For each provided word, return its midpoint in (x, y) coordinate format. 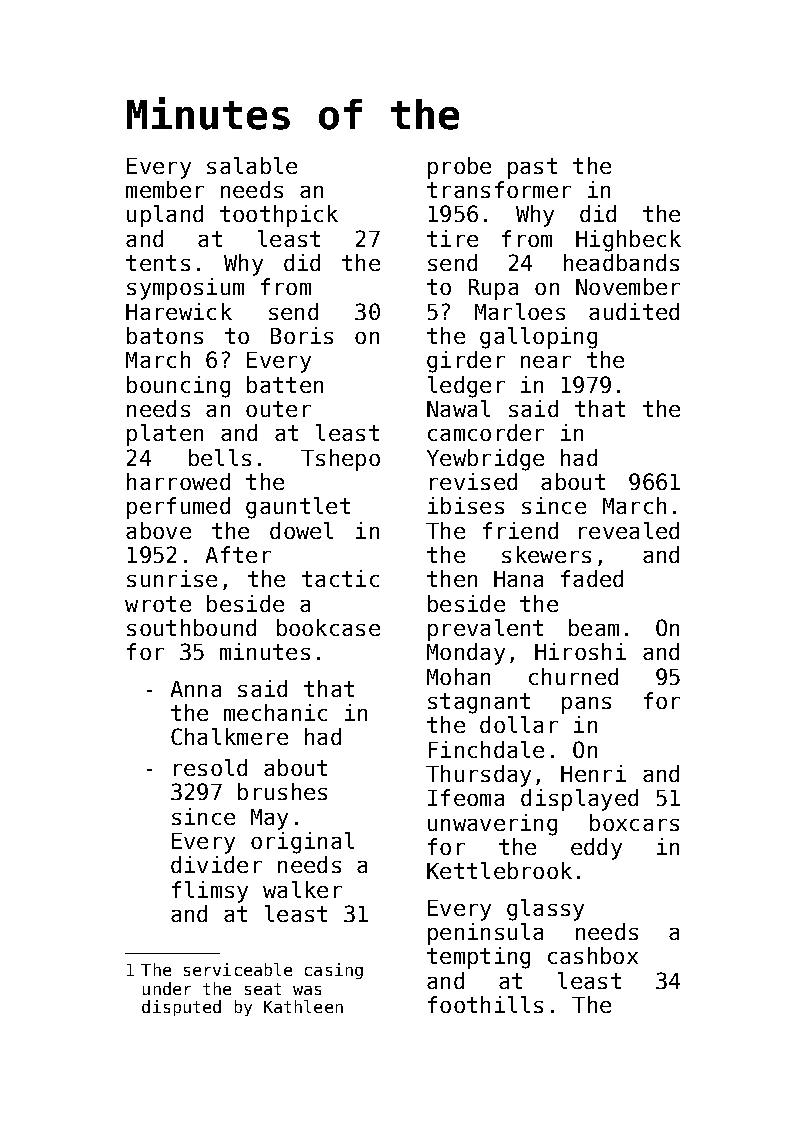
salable (252, 165)
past (532, 168)
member (165, 189)
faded (592, 578)
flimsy (210, 892)
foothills (485, 1004)
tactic (340, 578)
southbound (191, 627)
